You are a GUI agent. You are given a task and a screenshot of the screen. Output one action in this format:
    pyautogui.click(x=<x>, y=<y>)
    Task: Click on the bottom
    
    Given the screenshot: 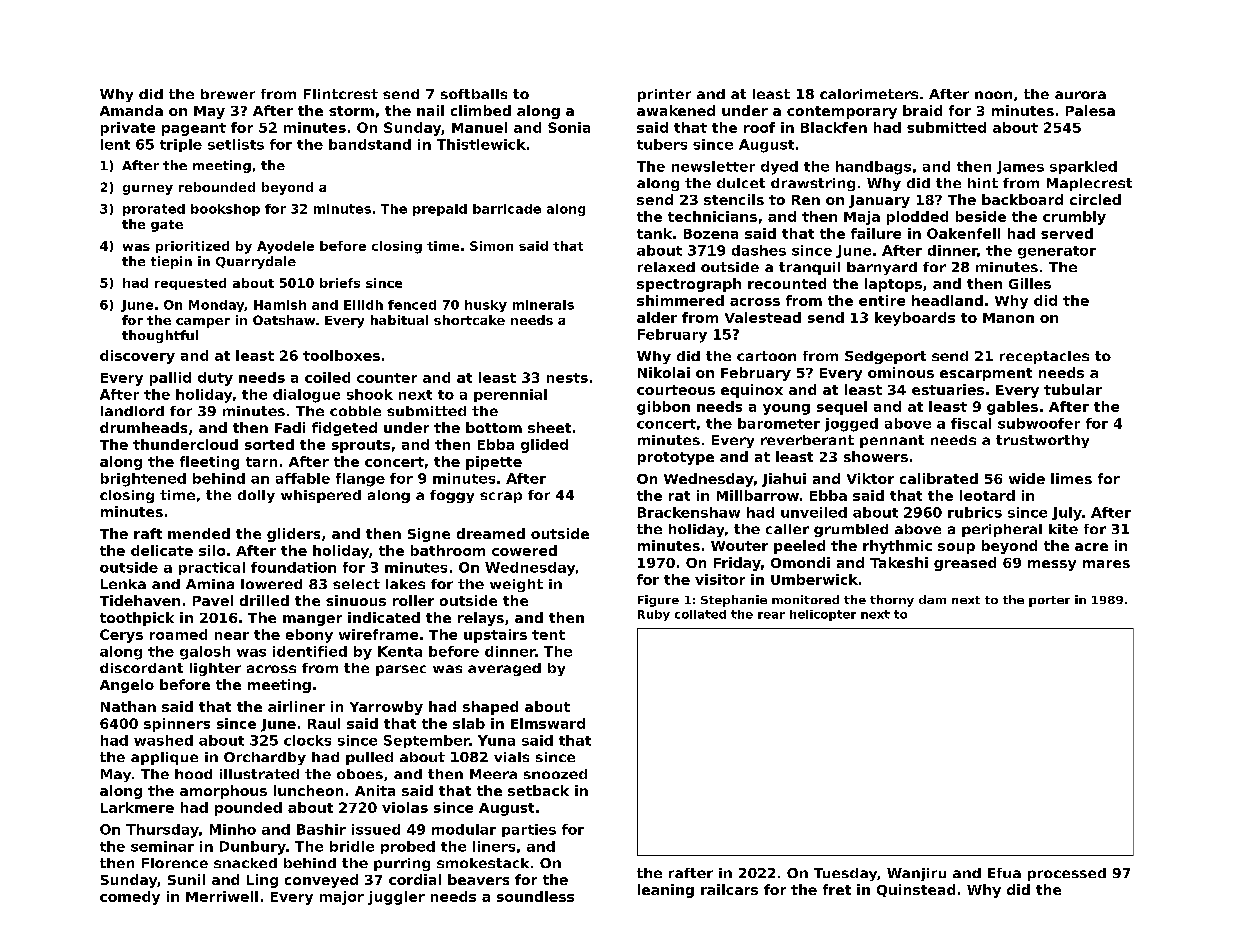 What is the action you would take?
    pyautogui.click(x=494, y=427)
